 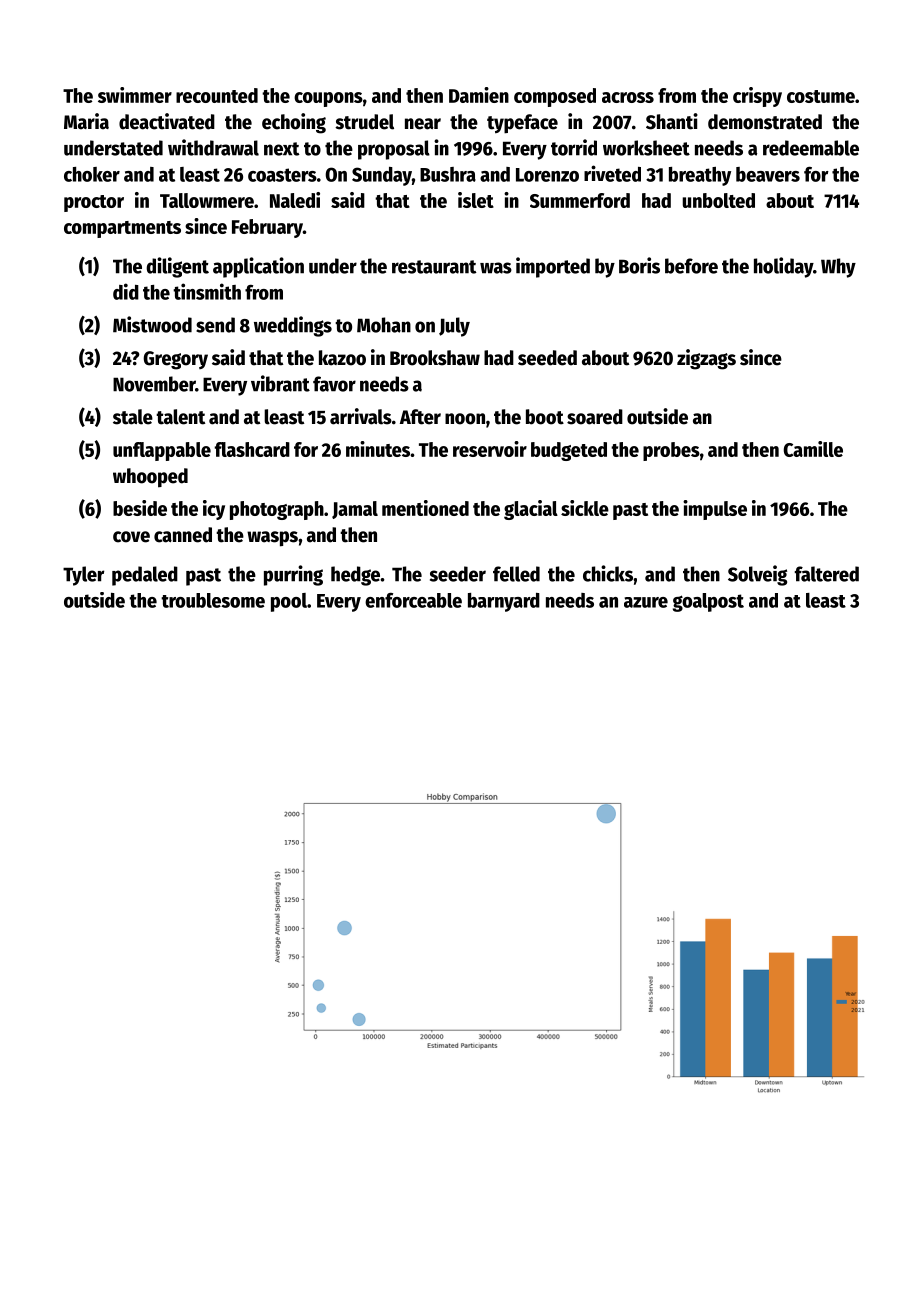 What do you see at coordinates (425, 508) in the page?
I see `mentioned` at bounding box center [425, 508].
